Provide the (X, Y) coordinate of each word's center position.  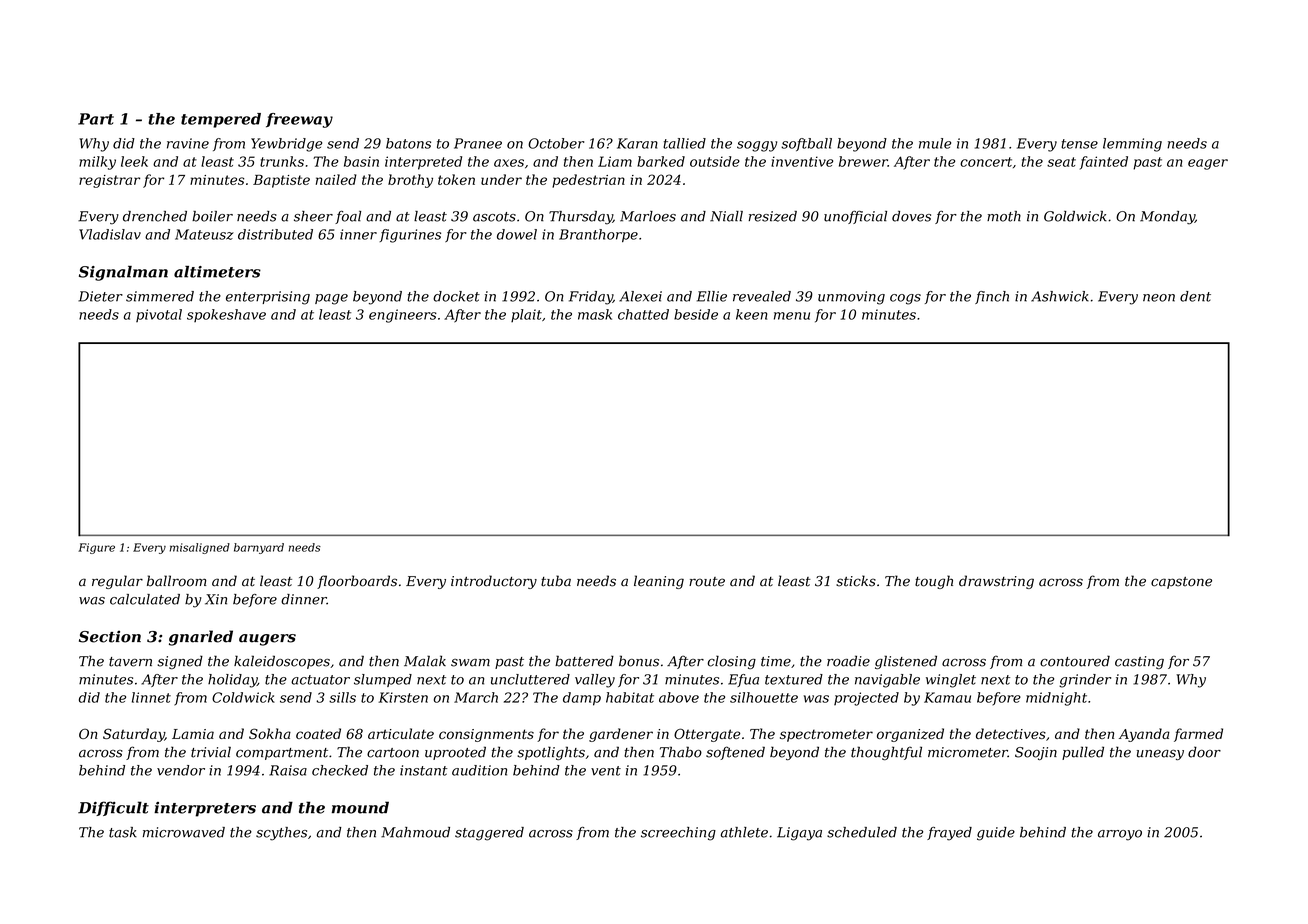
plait (526, 315)
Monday (1167, 218)
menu (792, 316)
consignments (486, 735)
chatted (643, 314)
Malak (425, 661)
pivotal (159, 315)
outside (715, 161)
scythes (281, 834)
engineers (403, 316)
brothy (410, 181)
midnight (1056, 699)
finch (992, 297)
